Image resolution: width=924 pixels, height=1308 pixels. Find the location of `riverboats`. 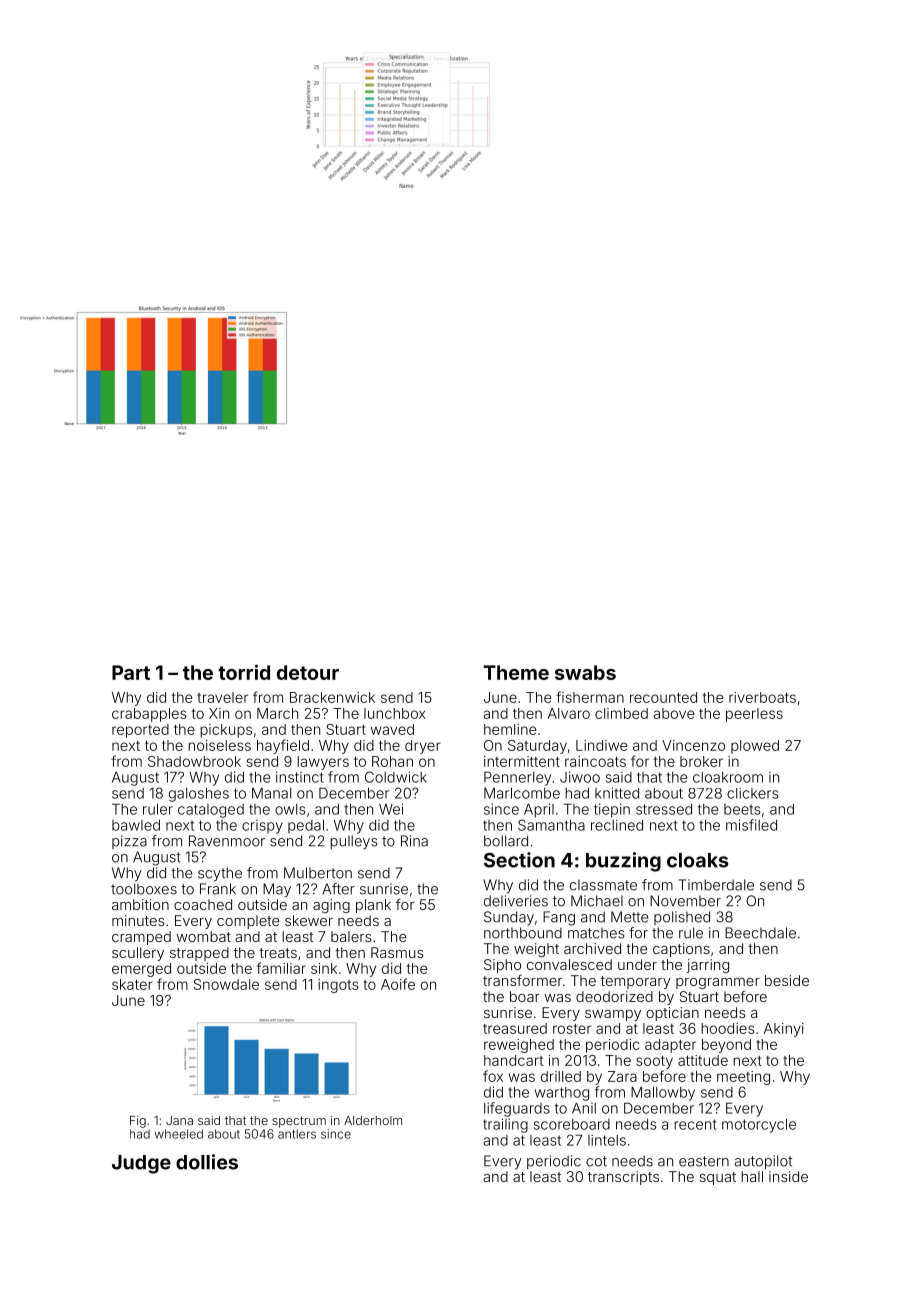

riverboats is located at coordinates (762, 697).
